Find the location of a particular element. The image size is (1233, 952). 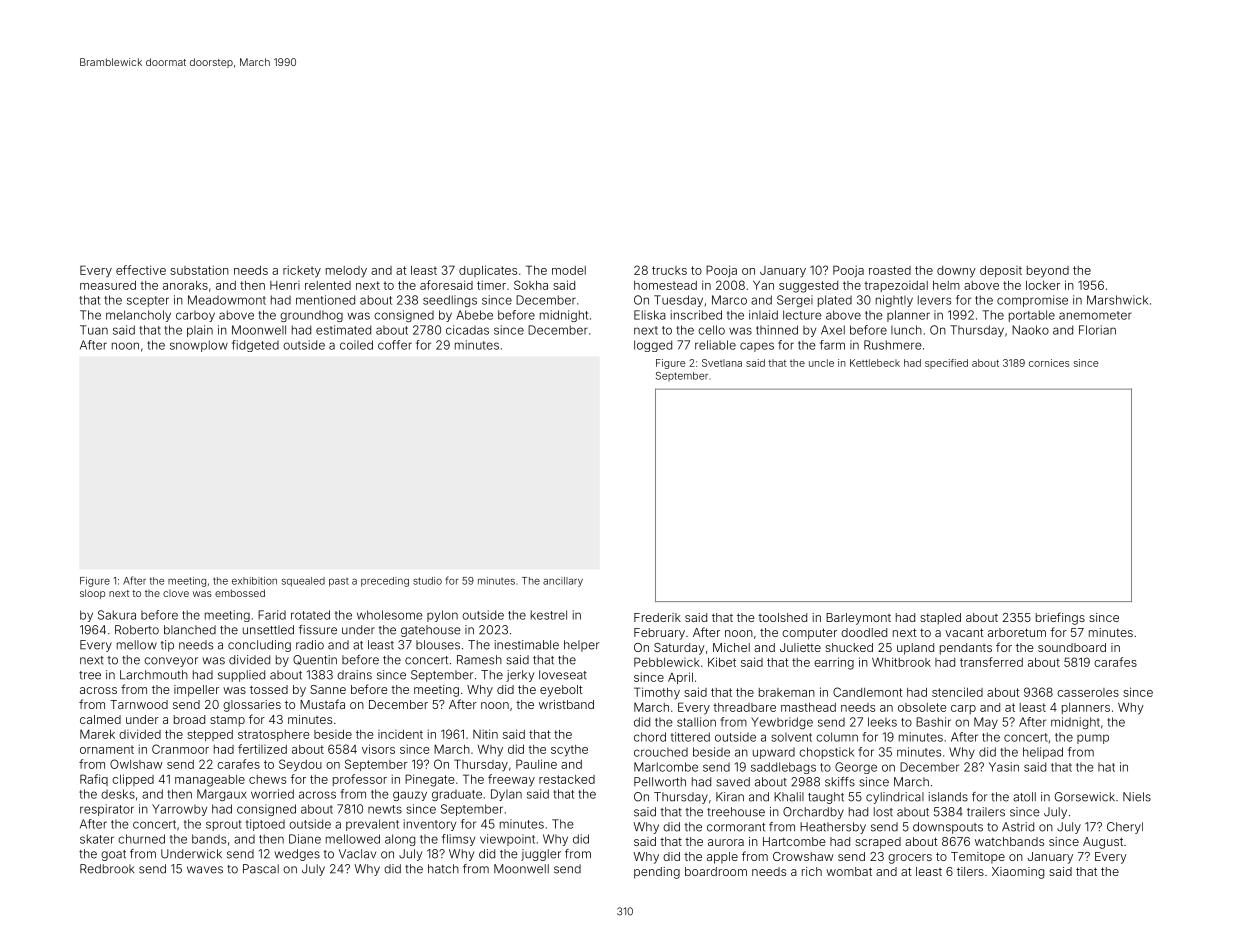

Svetlana is located at coordinates (722, 363).
